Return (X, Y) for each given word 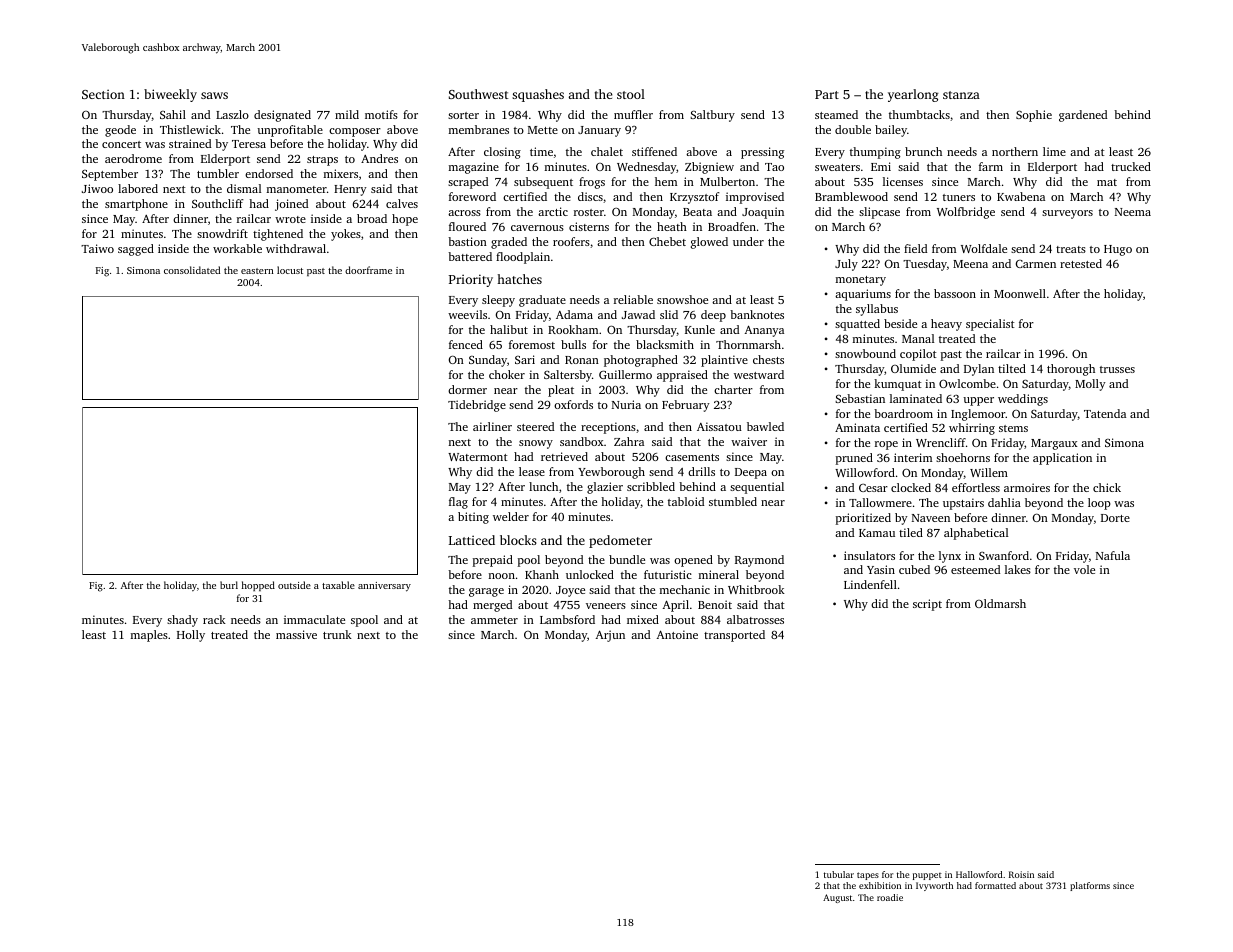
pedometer (620, 541)
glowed (709, 243)
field (915, 248)
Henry (350, 190)
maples (149, 636)
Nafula (1113, 555)
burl (229, 585)
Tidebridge (477, 406)
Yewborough (611, 473)
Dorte (1115, 518)
